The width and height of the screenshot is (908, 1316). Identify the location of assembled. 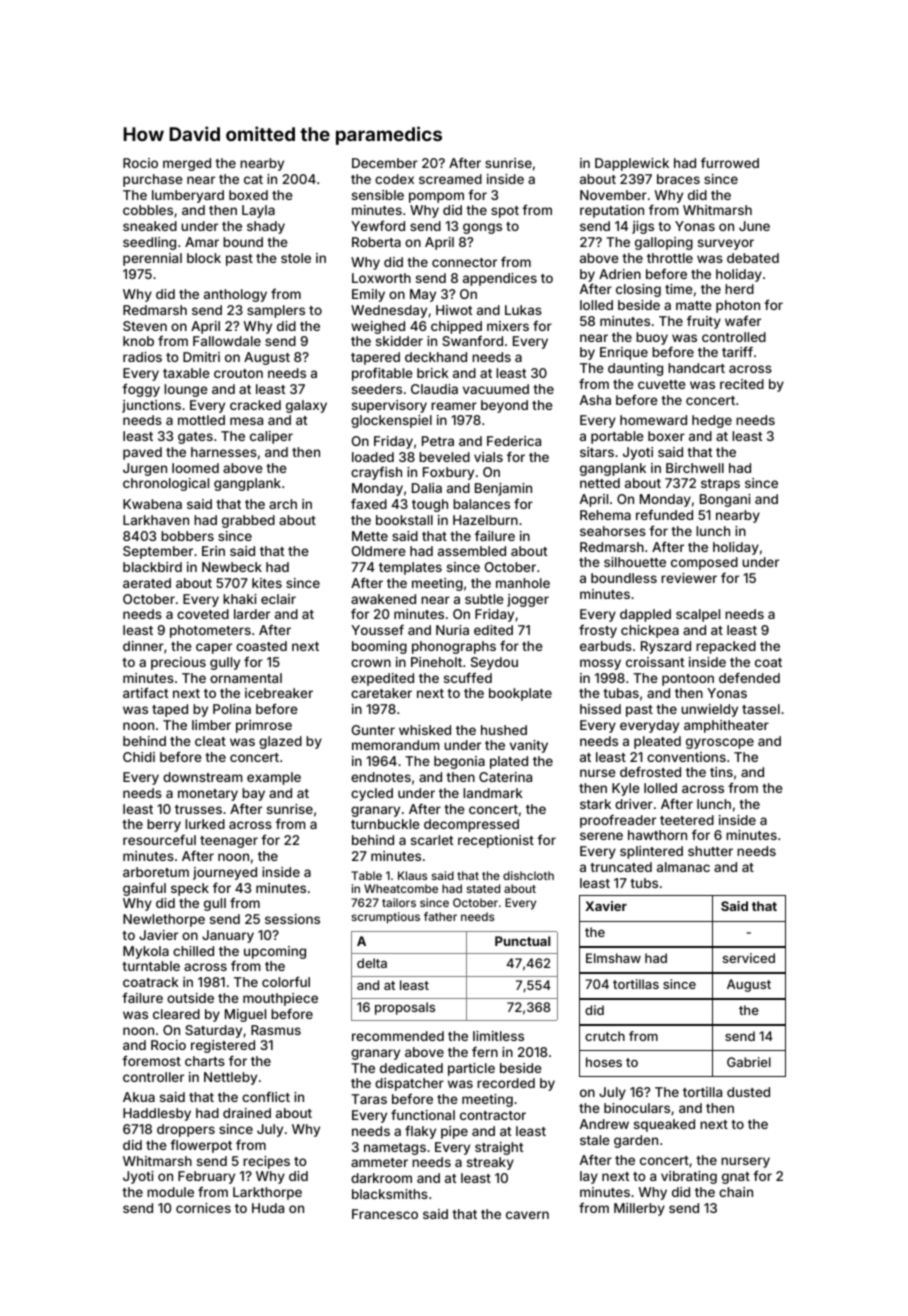
(472, 551).
